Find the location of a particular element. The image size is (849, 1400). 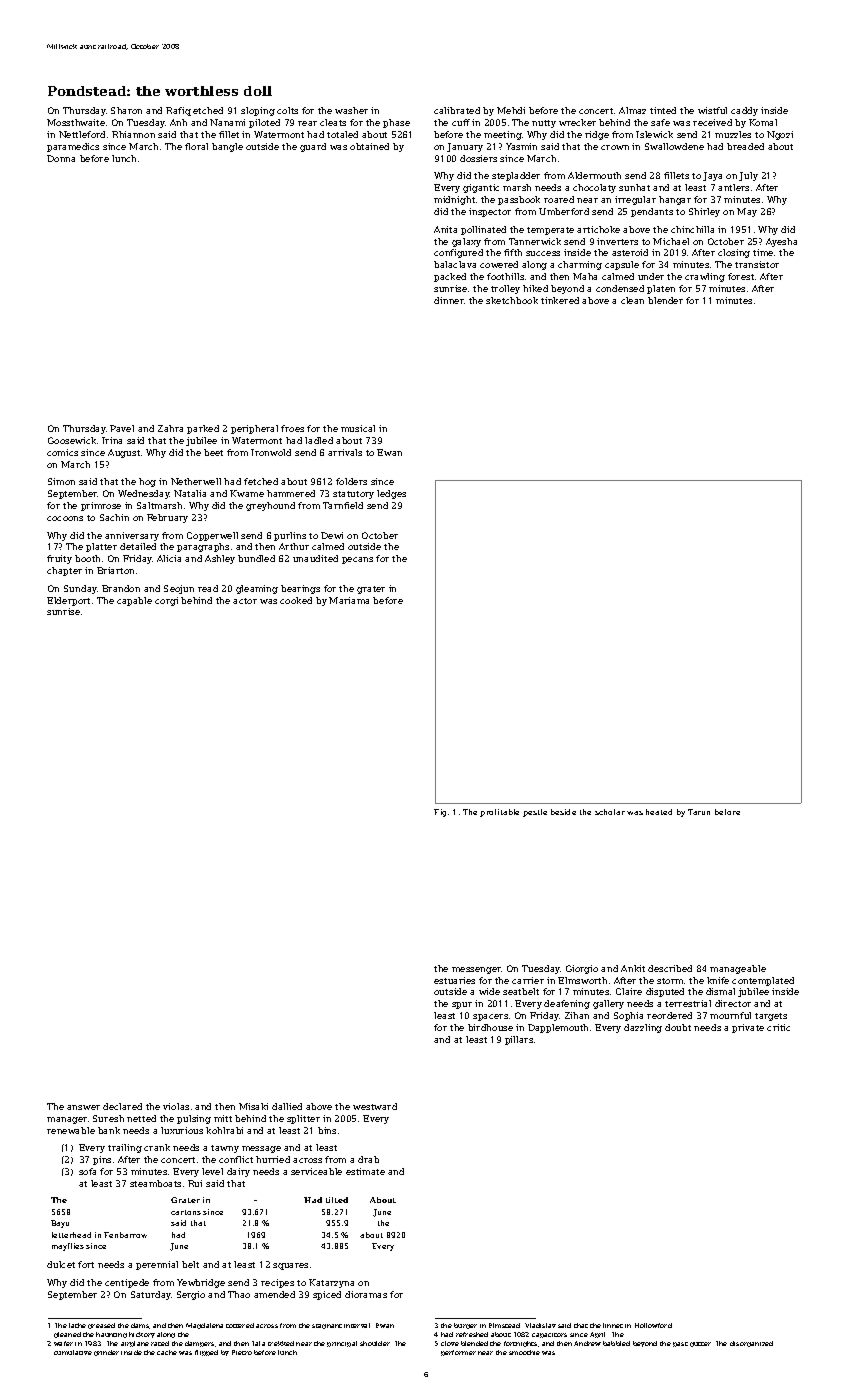

Sachin is located at coordinates (114, 517).
